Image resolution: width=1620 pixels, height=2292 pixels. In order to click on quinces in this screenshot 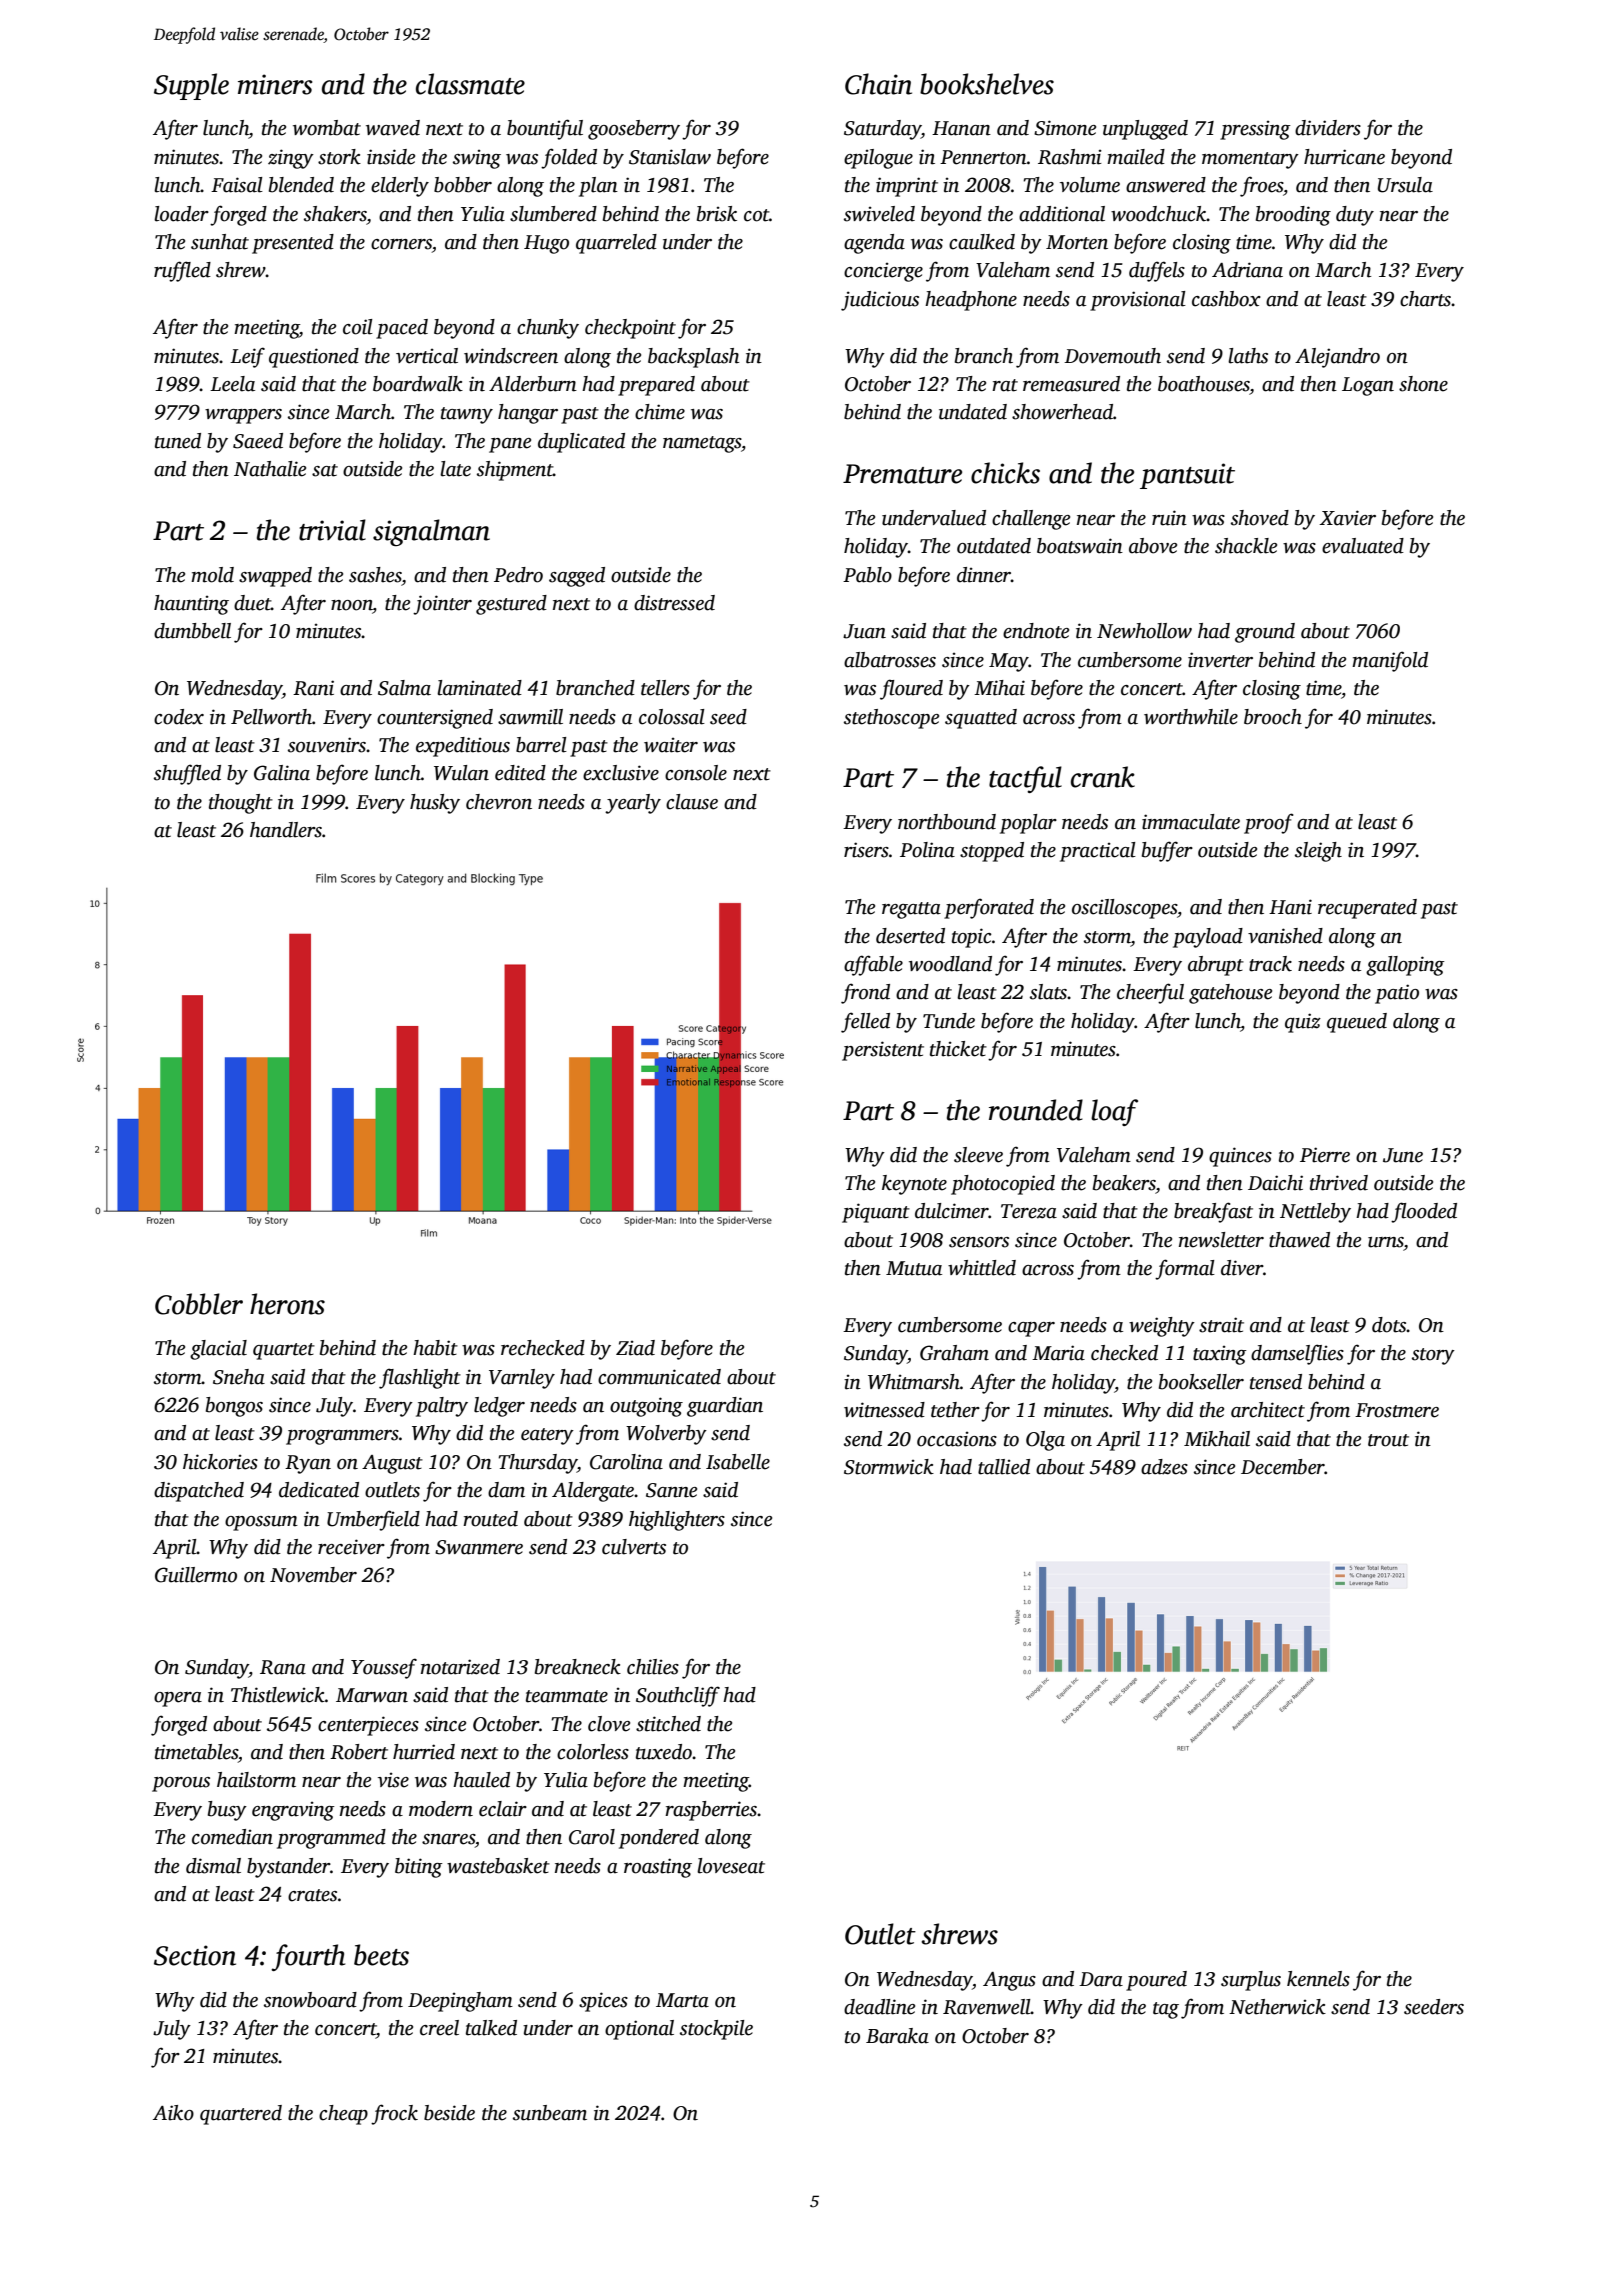, I will do `click(1240, 1157)`.
